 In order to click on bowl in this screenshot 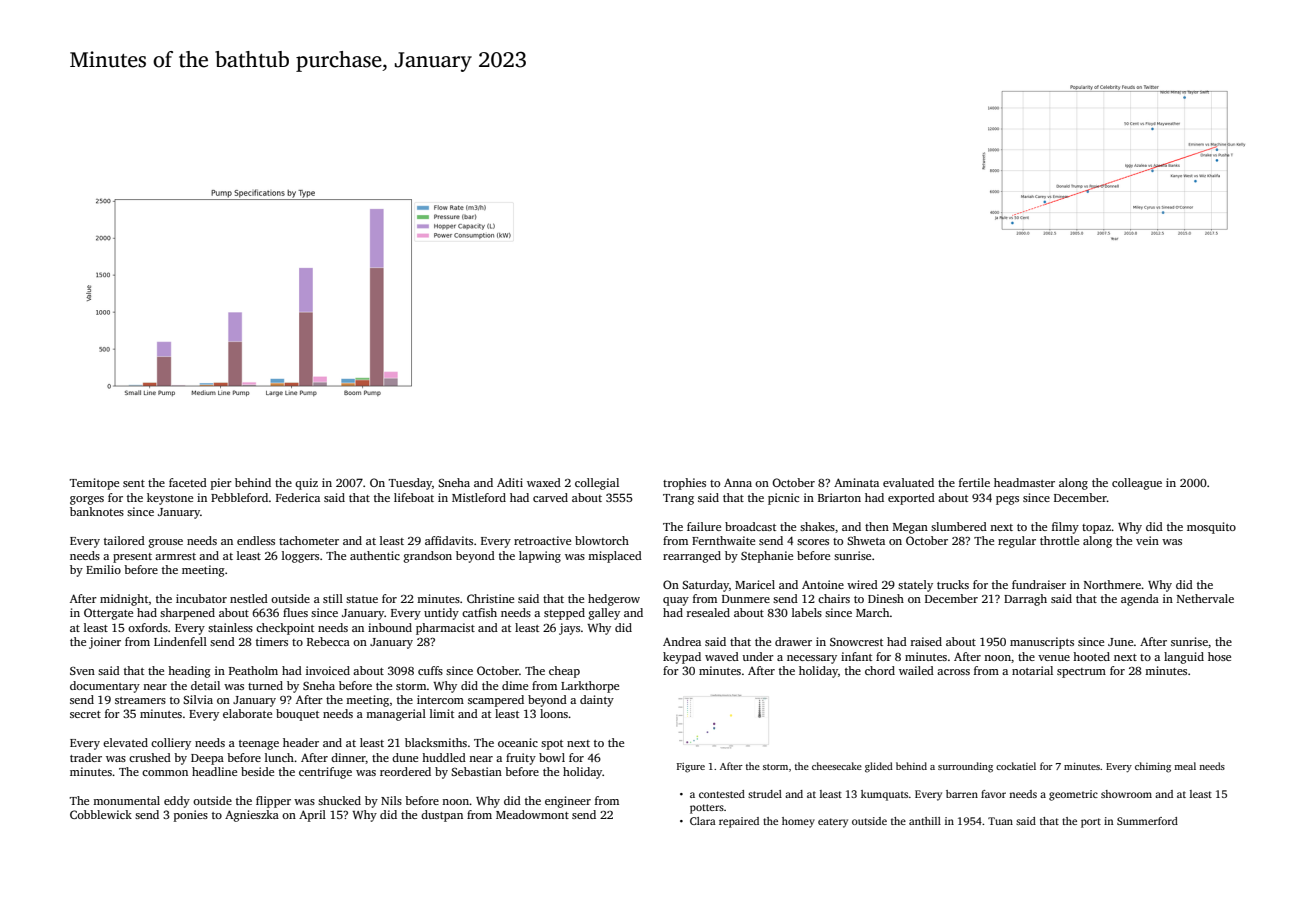, I will do `click(552, 757)`.
